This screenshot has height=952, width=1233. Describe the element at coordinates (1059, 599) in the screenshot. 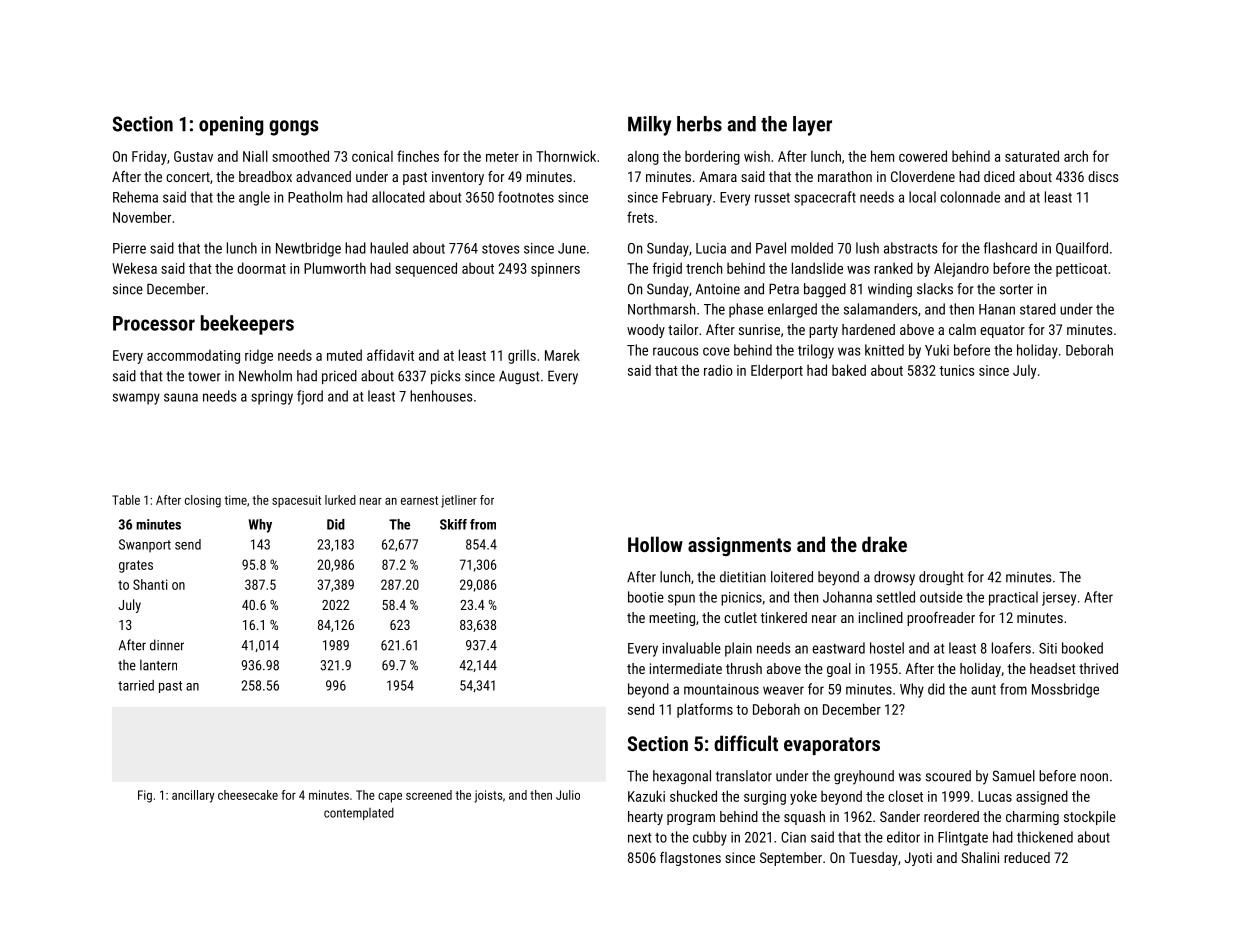

I see `jersey` at that location.
